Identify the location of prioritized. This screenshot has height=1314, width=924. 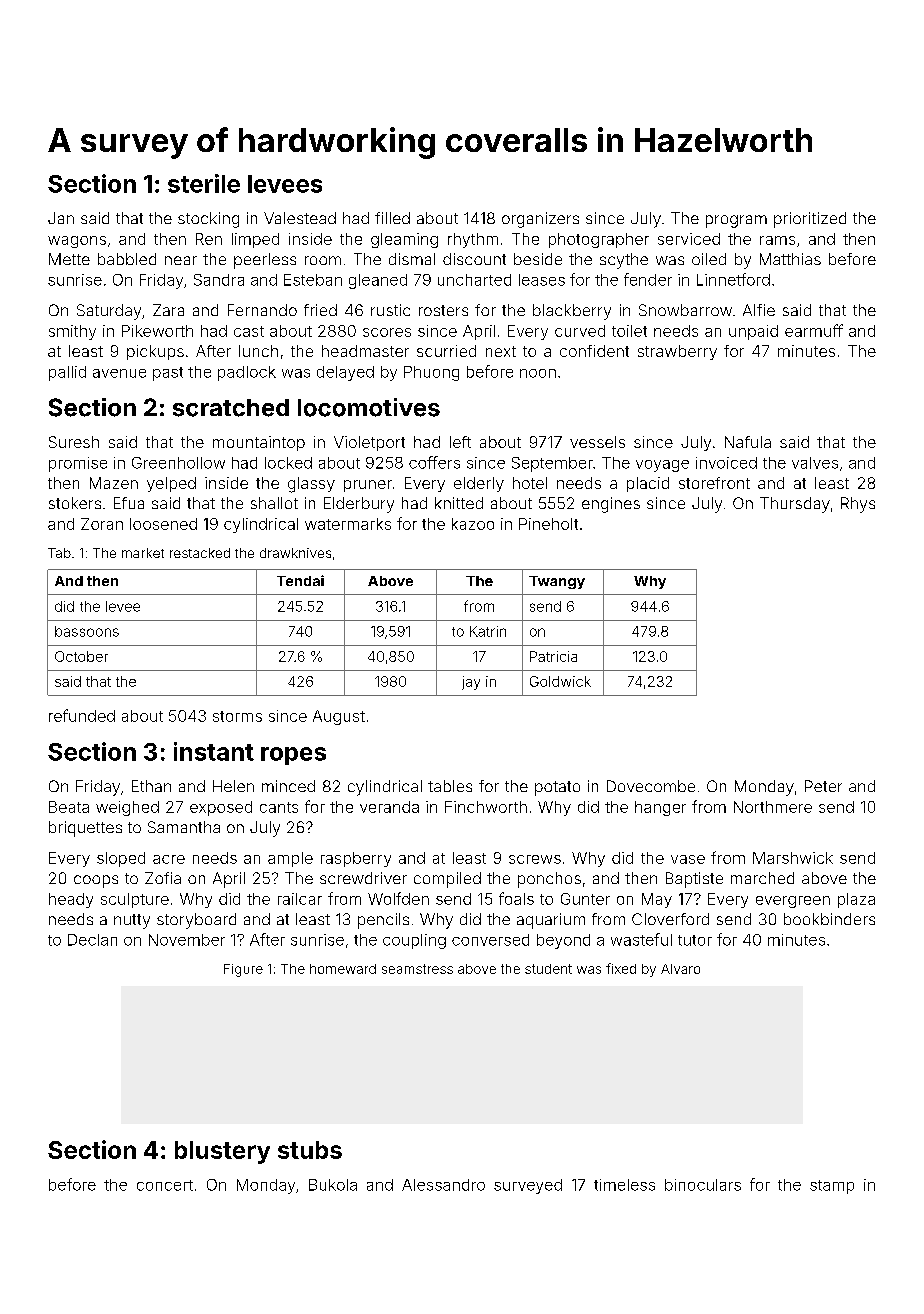
(810, 220).
